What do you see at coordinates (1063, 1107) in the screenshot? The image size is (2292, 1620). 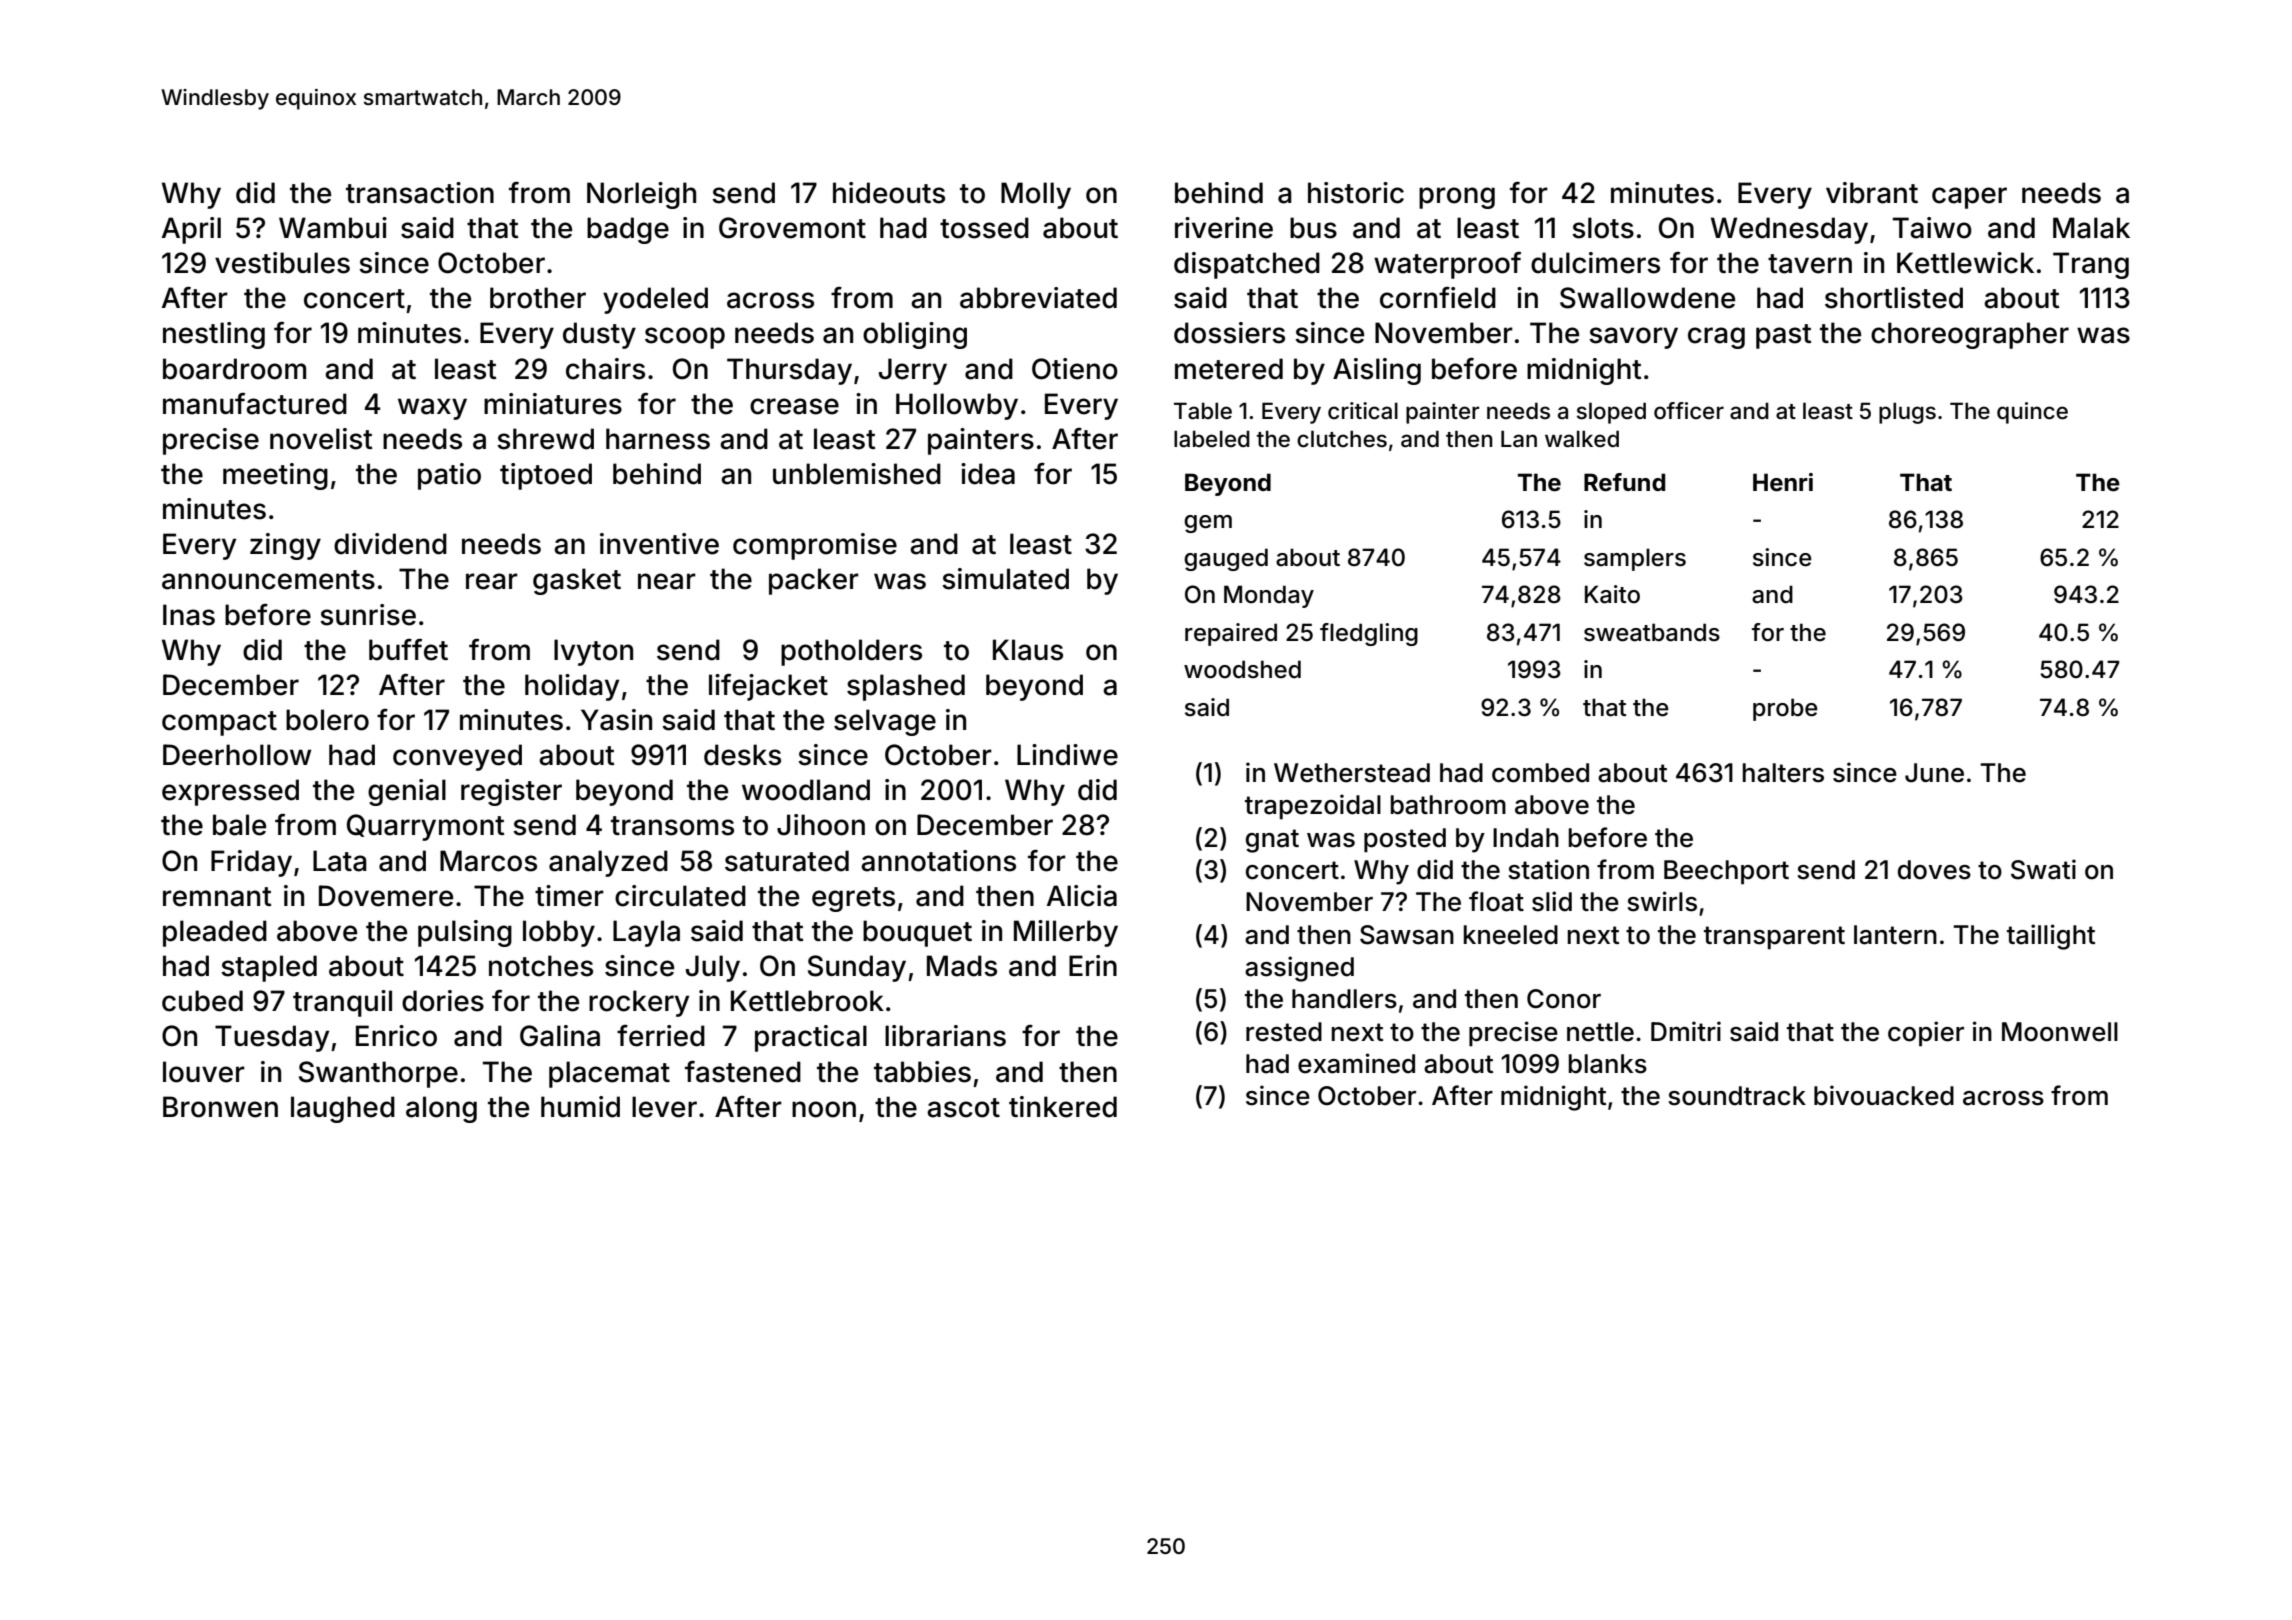 I see `tinkered` at bounding box center [1063, 1107].
